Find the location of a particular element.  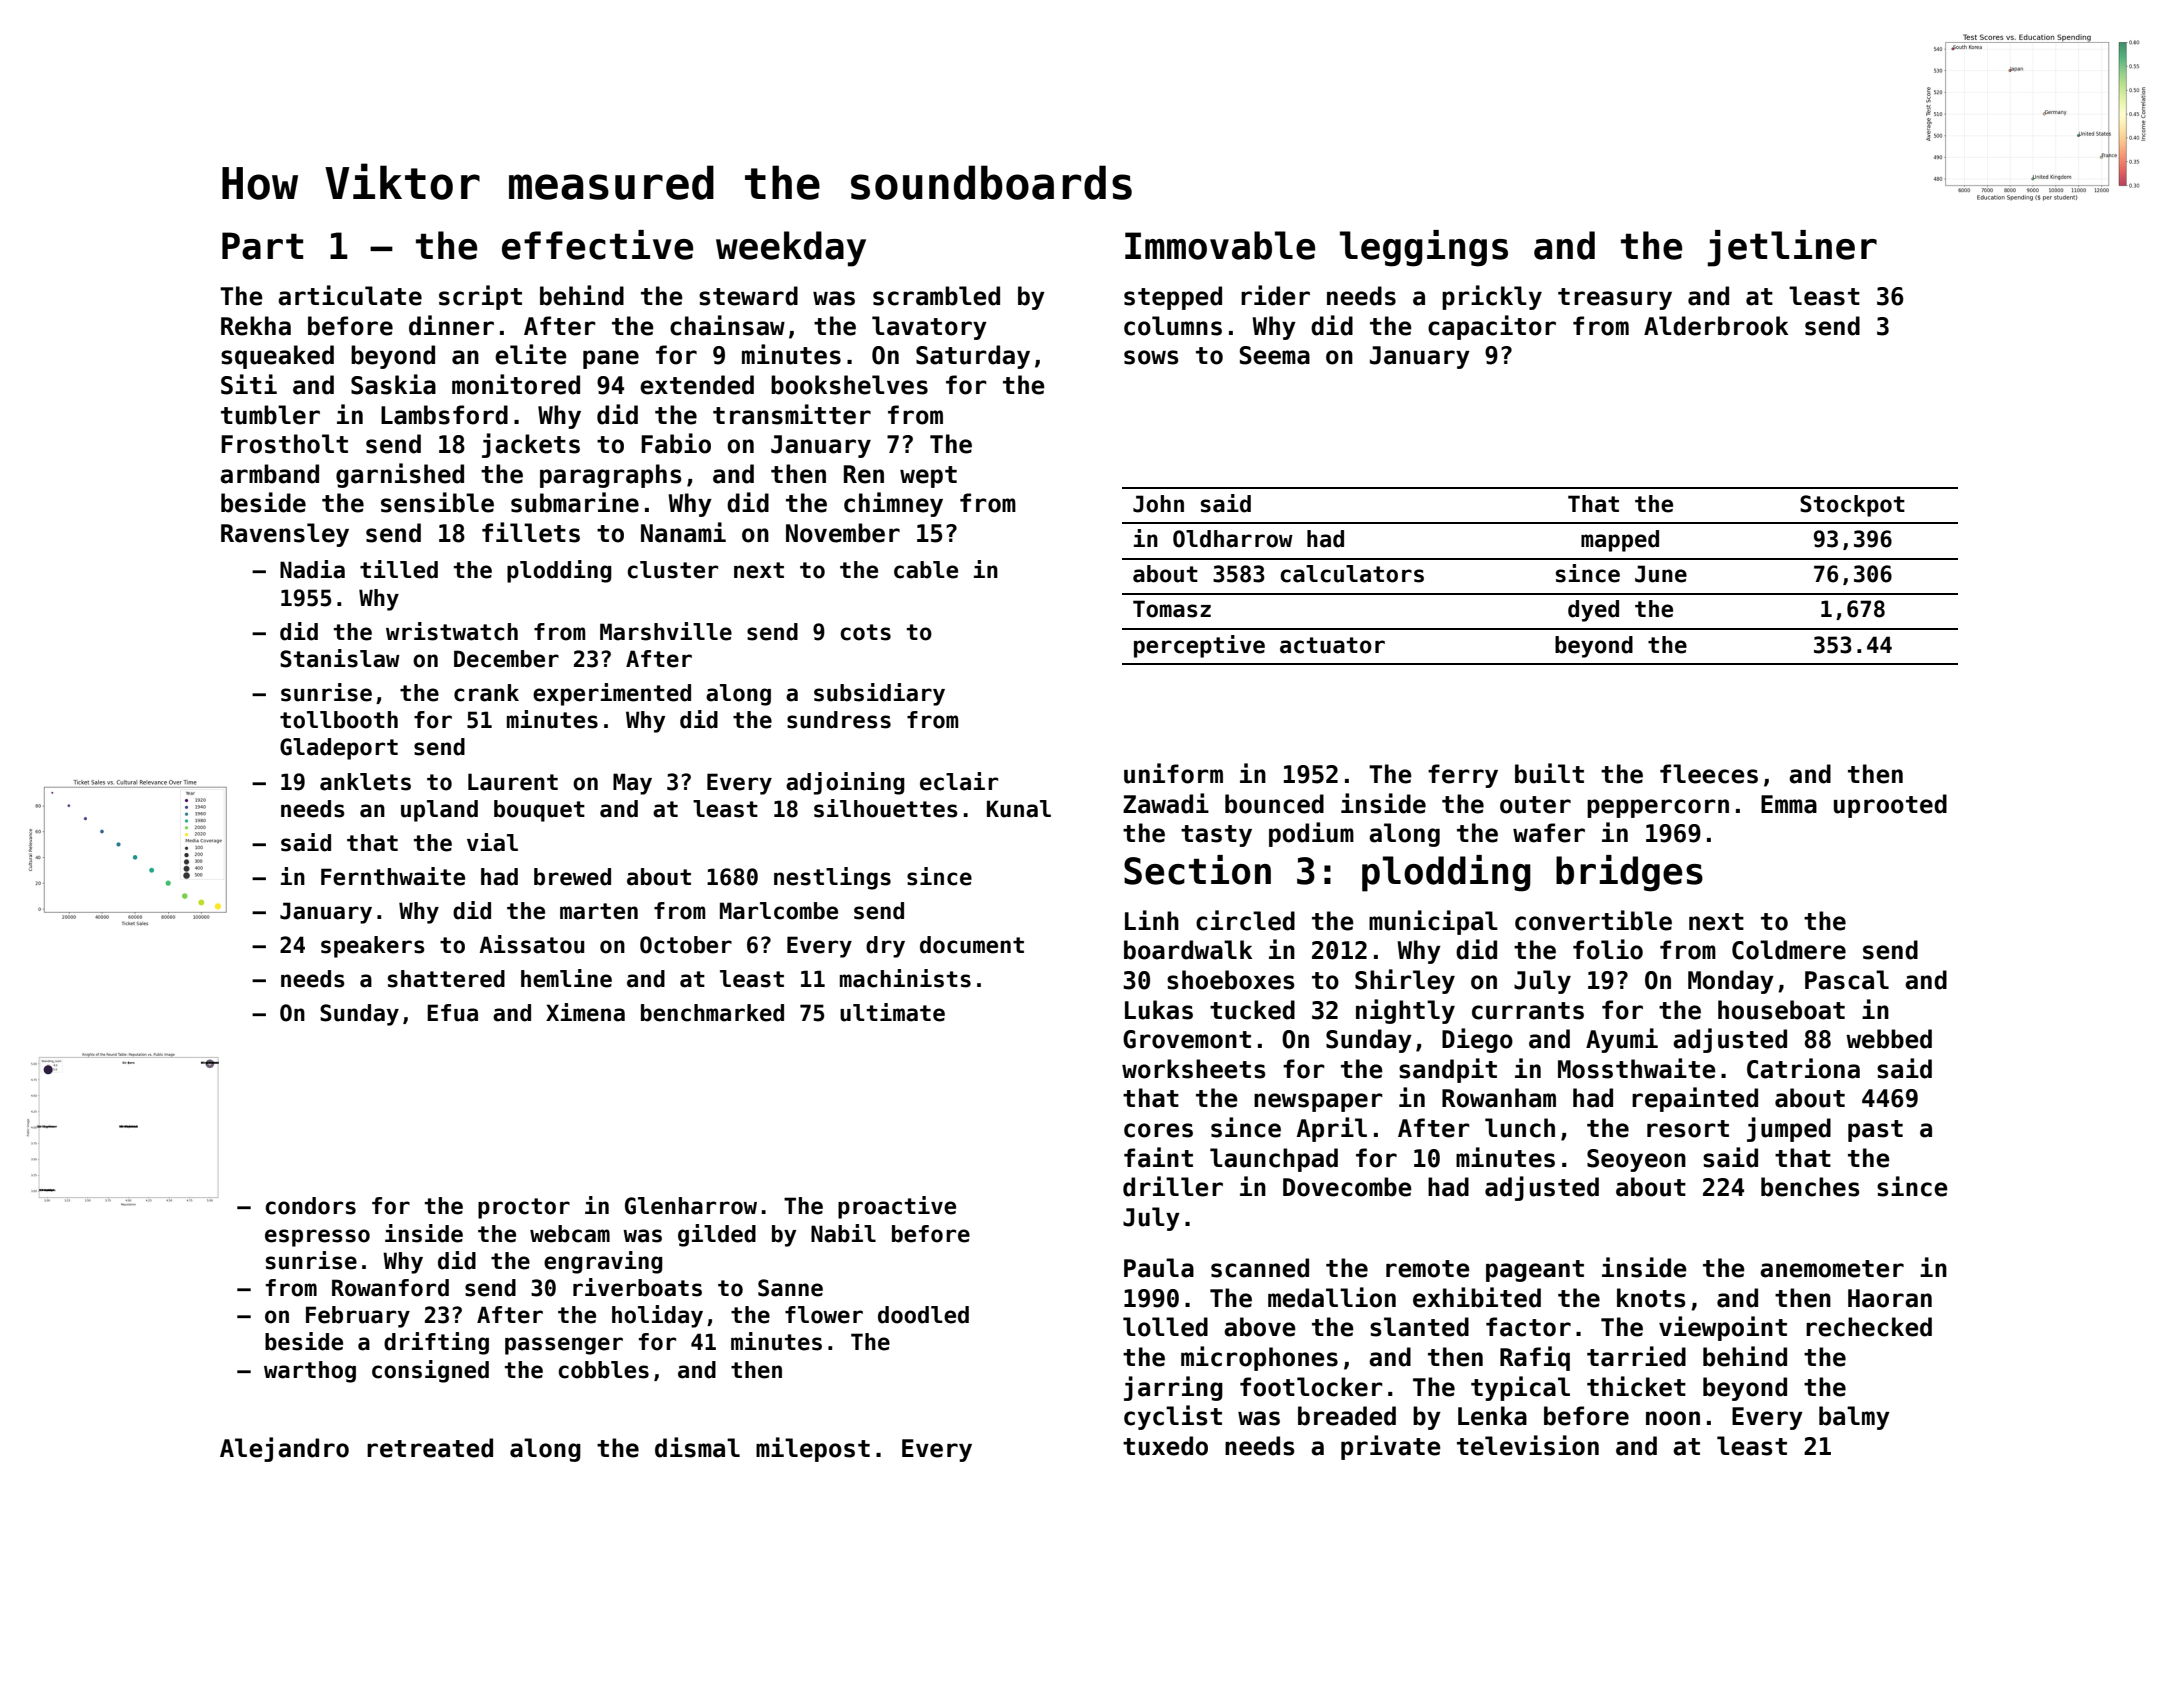

perceptive is located at coordinates (1199, 646).
